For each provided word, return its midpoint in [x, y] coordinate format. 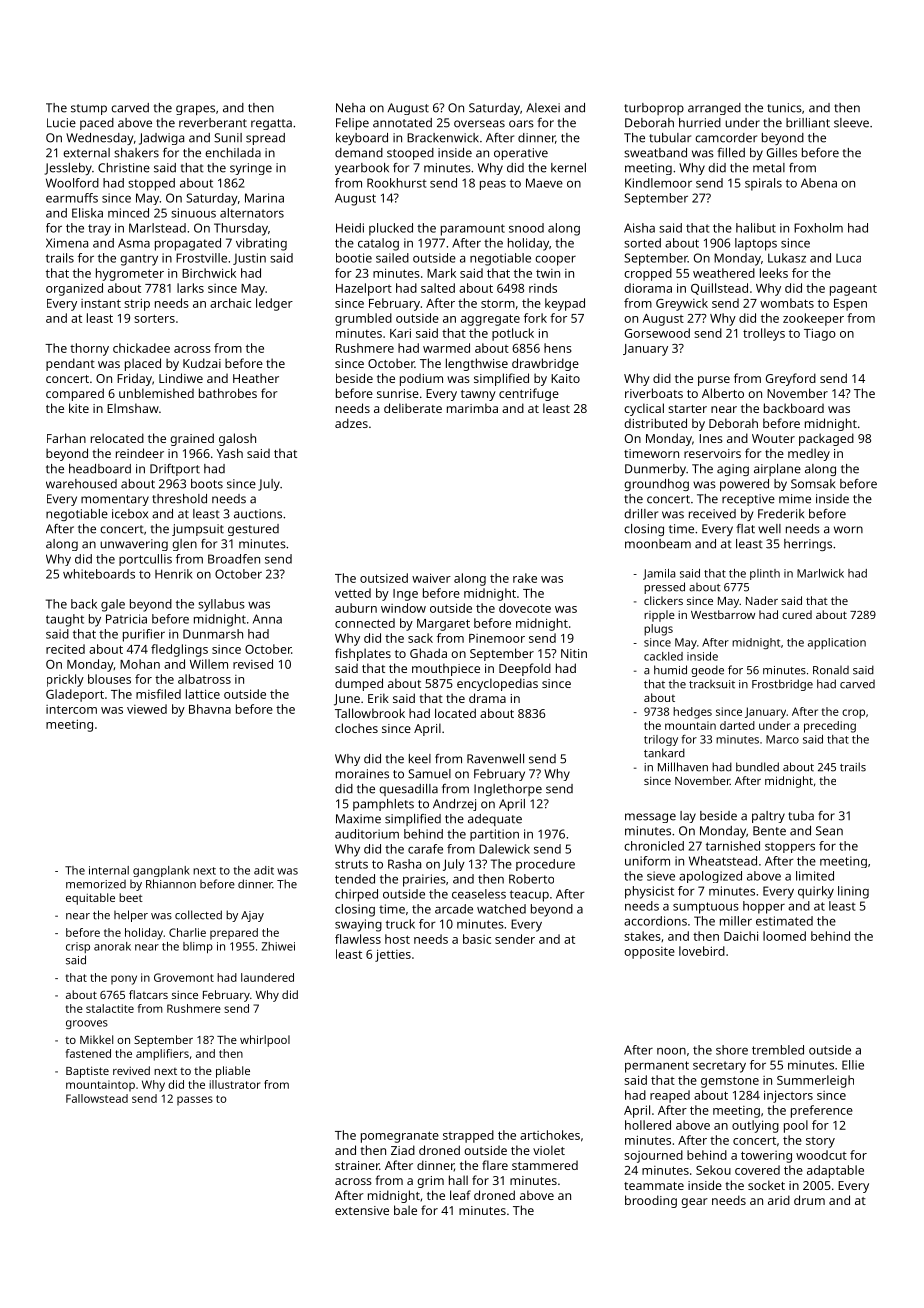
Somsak [813, 484]
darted [737, 725]
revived [131, 1070]
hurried [700, 123]
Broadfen [234, 559]
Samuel [429, 774]
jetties [393, 955]
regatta [271, 124]
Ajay [252, 916]
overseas [479, 124]
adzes [351, 423]
